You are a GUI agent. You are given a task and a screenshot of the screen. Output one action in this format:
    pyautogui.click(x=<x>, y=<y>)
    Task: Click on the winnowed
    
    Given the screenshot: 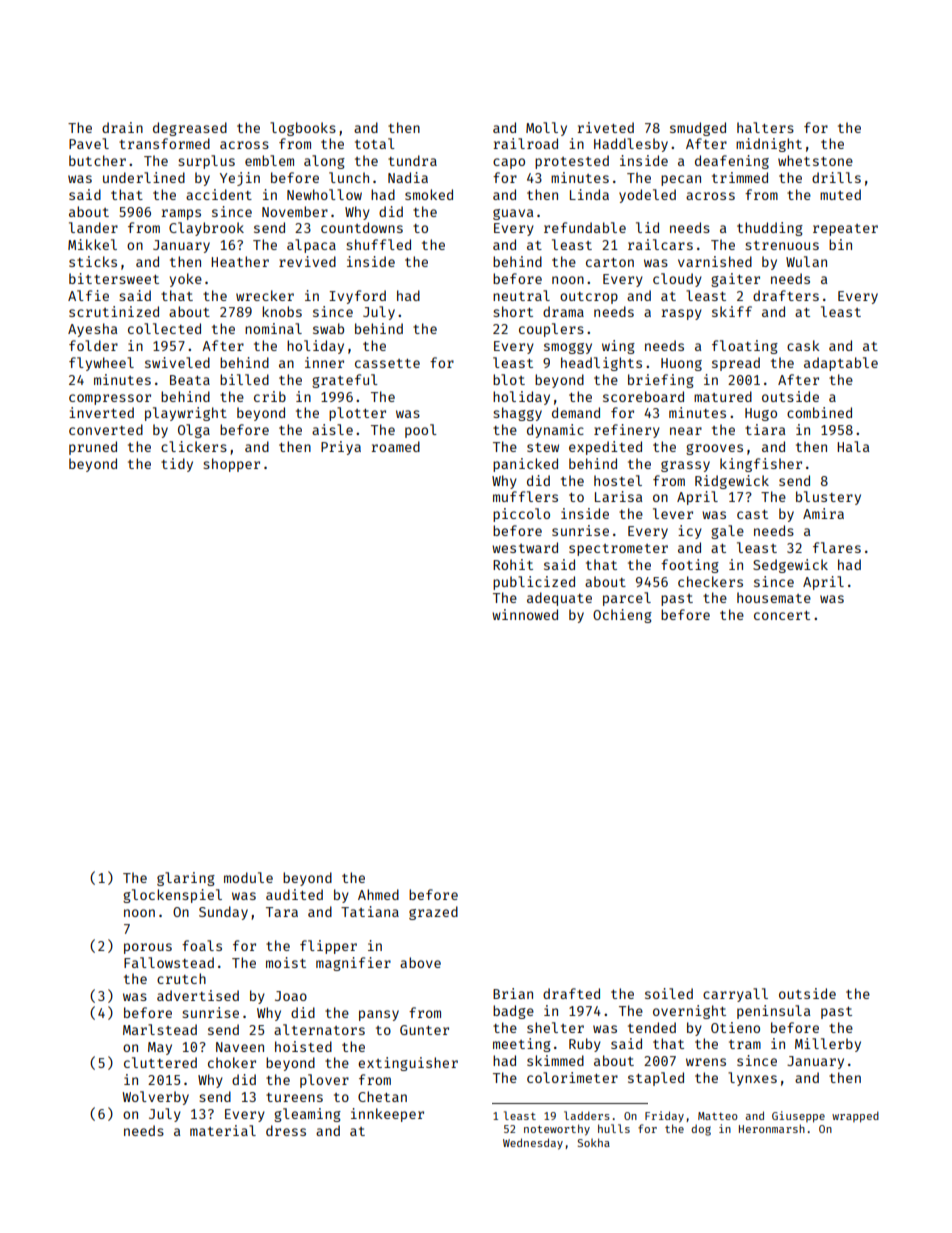 What is the action you would take?
    pyautogui.click(x=525, y=614)
